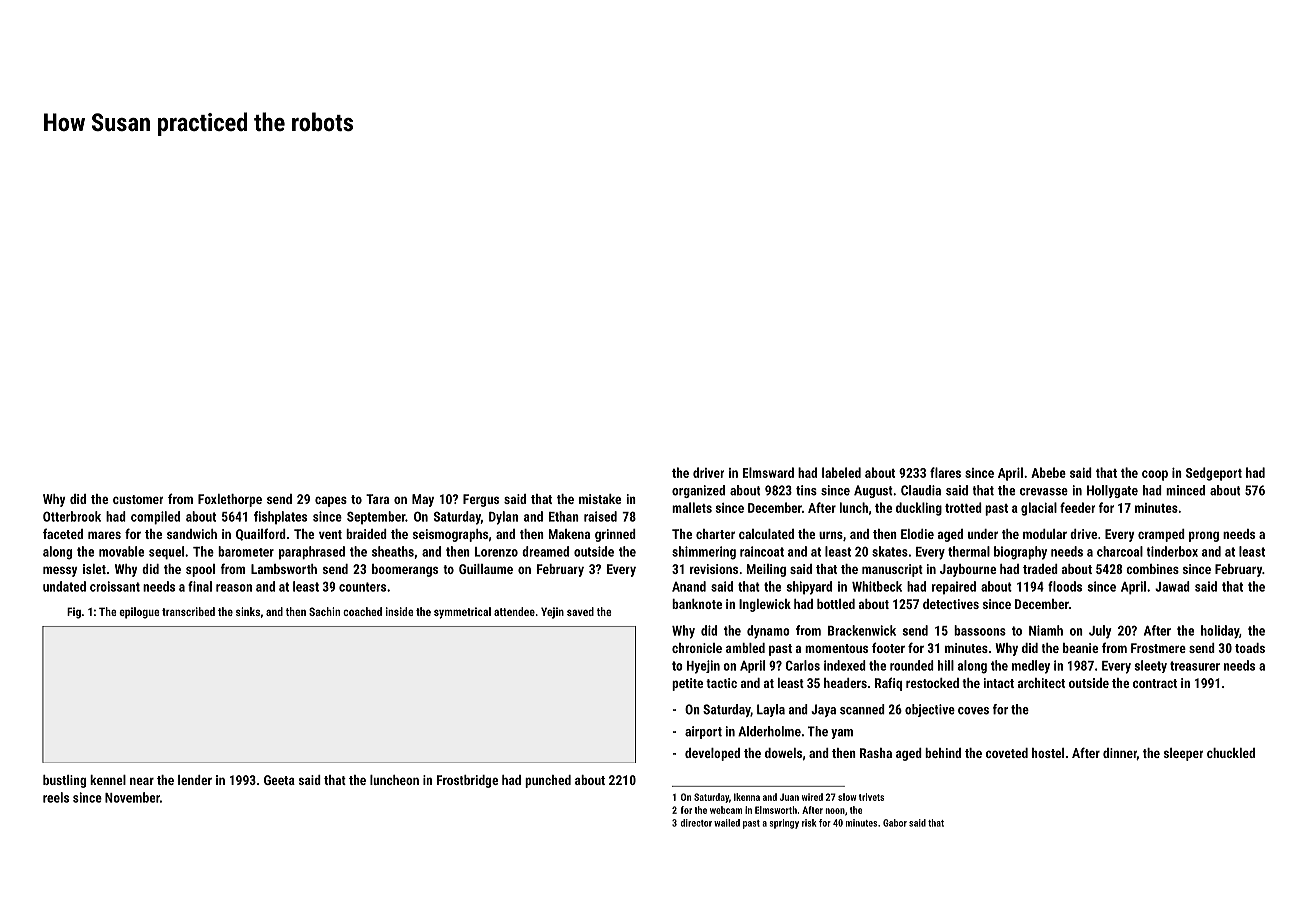 The height and width of the page is (924, 1308). Describe the element at coordinates (768, 472) in the page. I see `Elmsward` at that location.
